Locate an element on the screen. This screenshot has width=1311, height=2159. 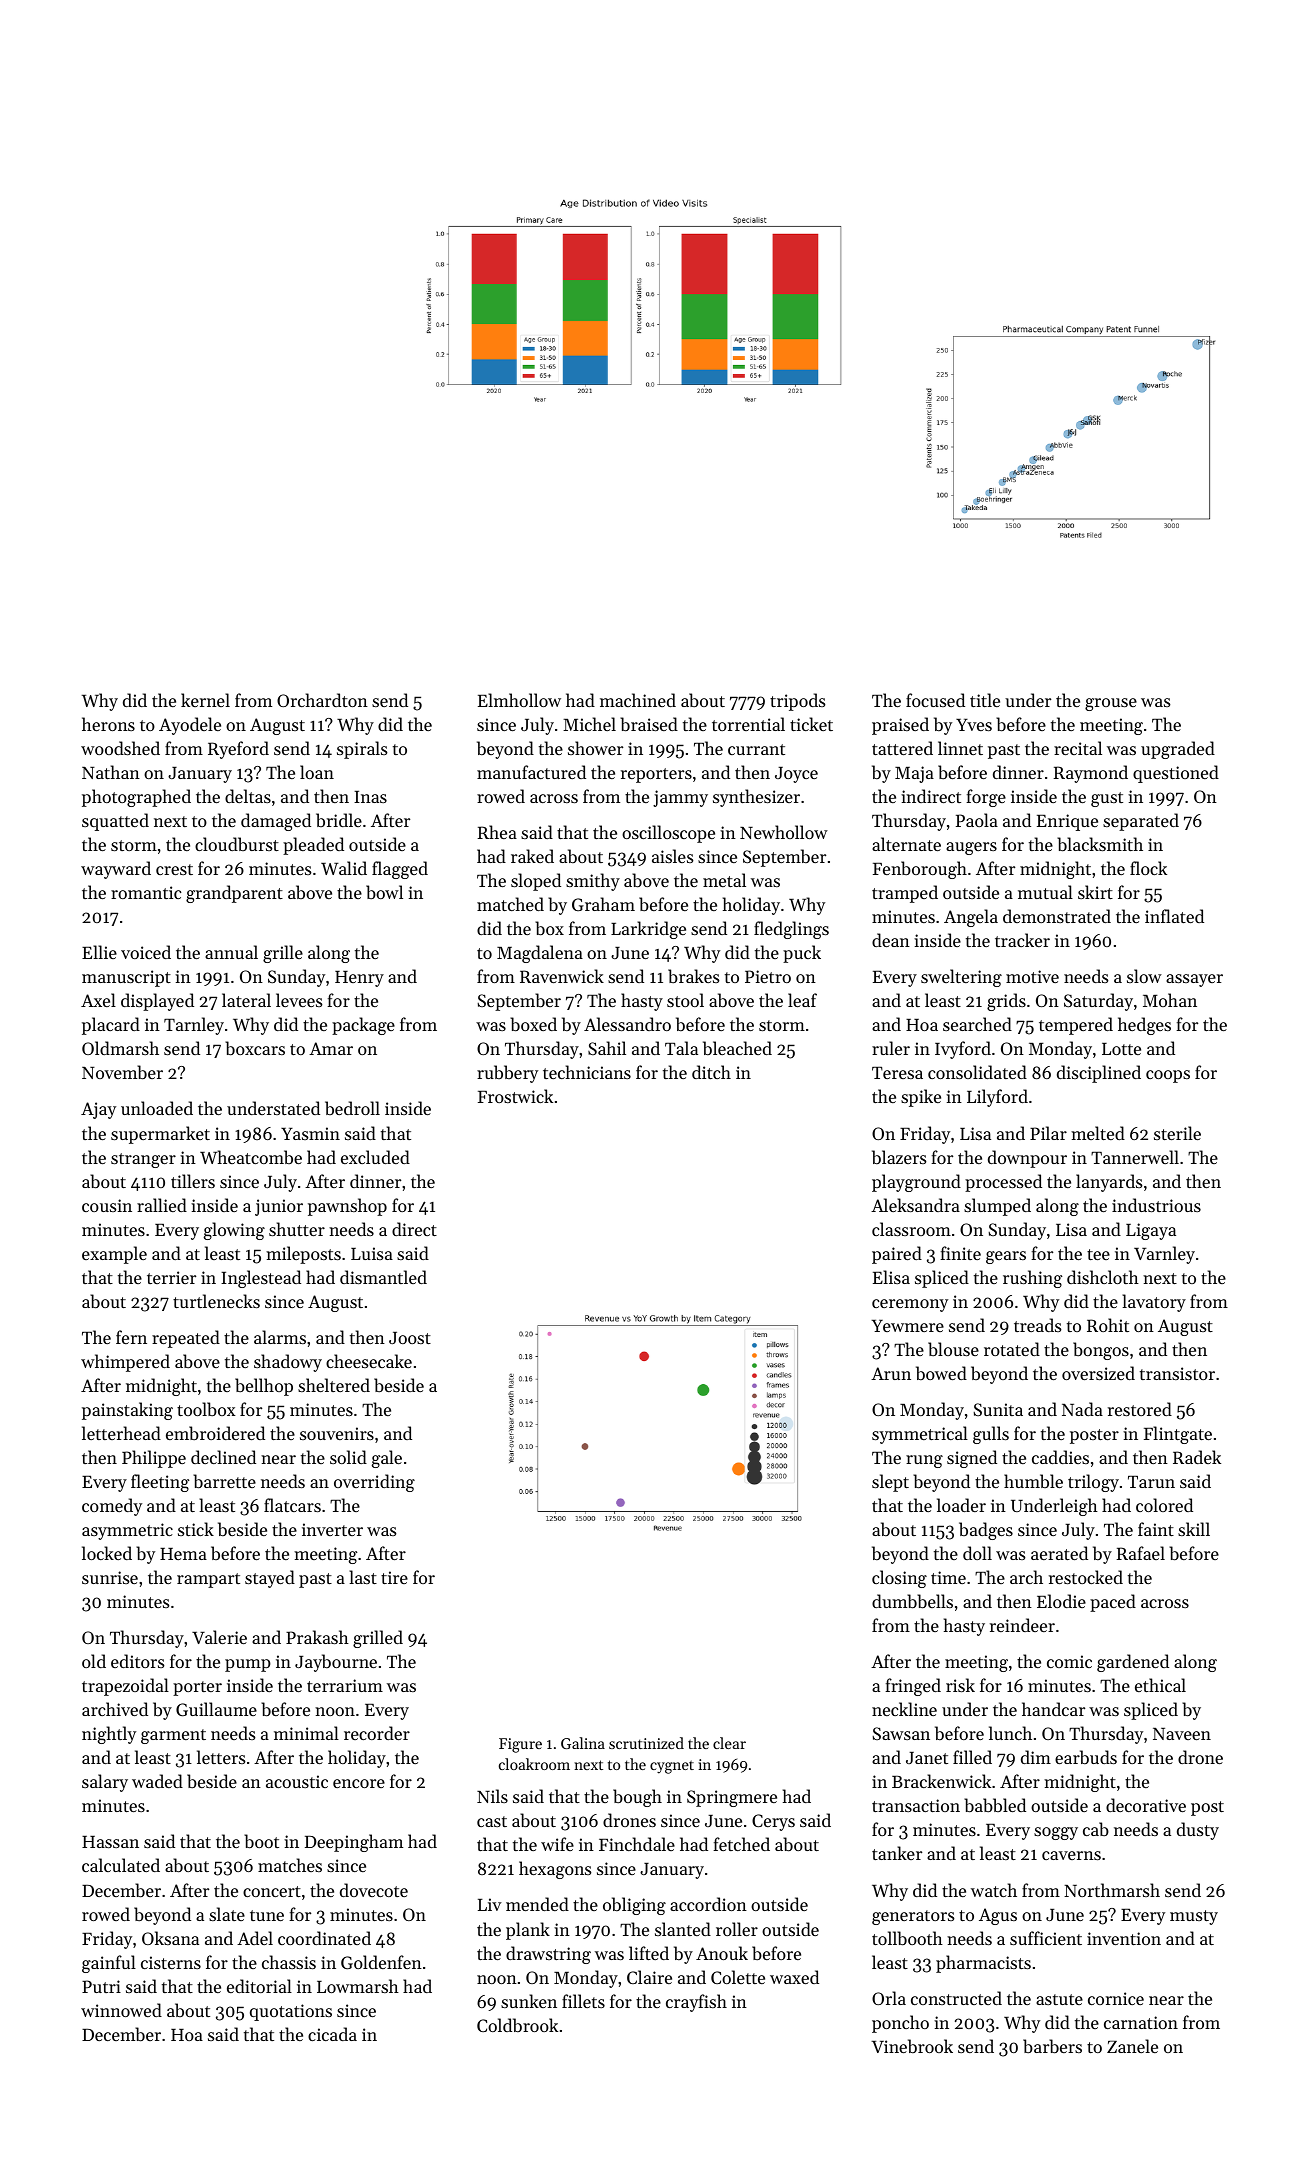
shutter is located at coordinates (297, 1229).
